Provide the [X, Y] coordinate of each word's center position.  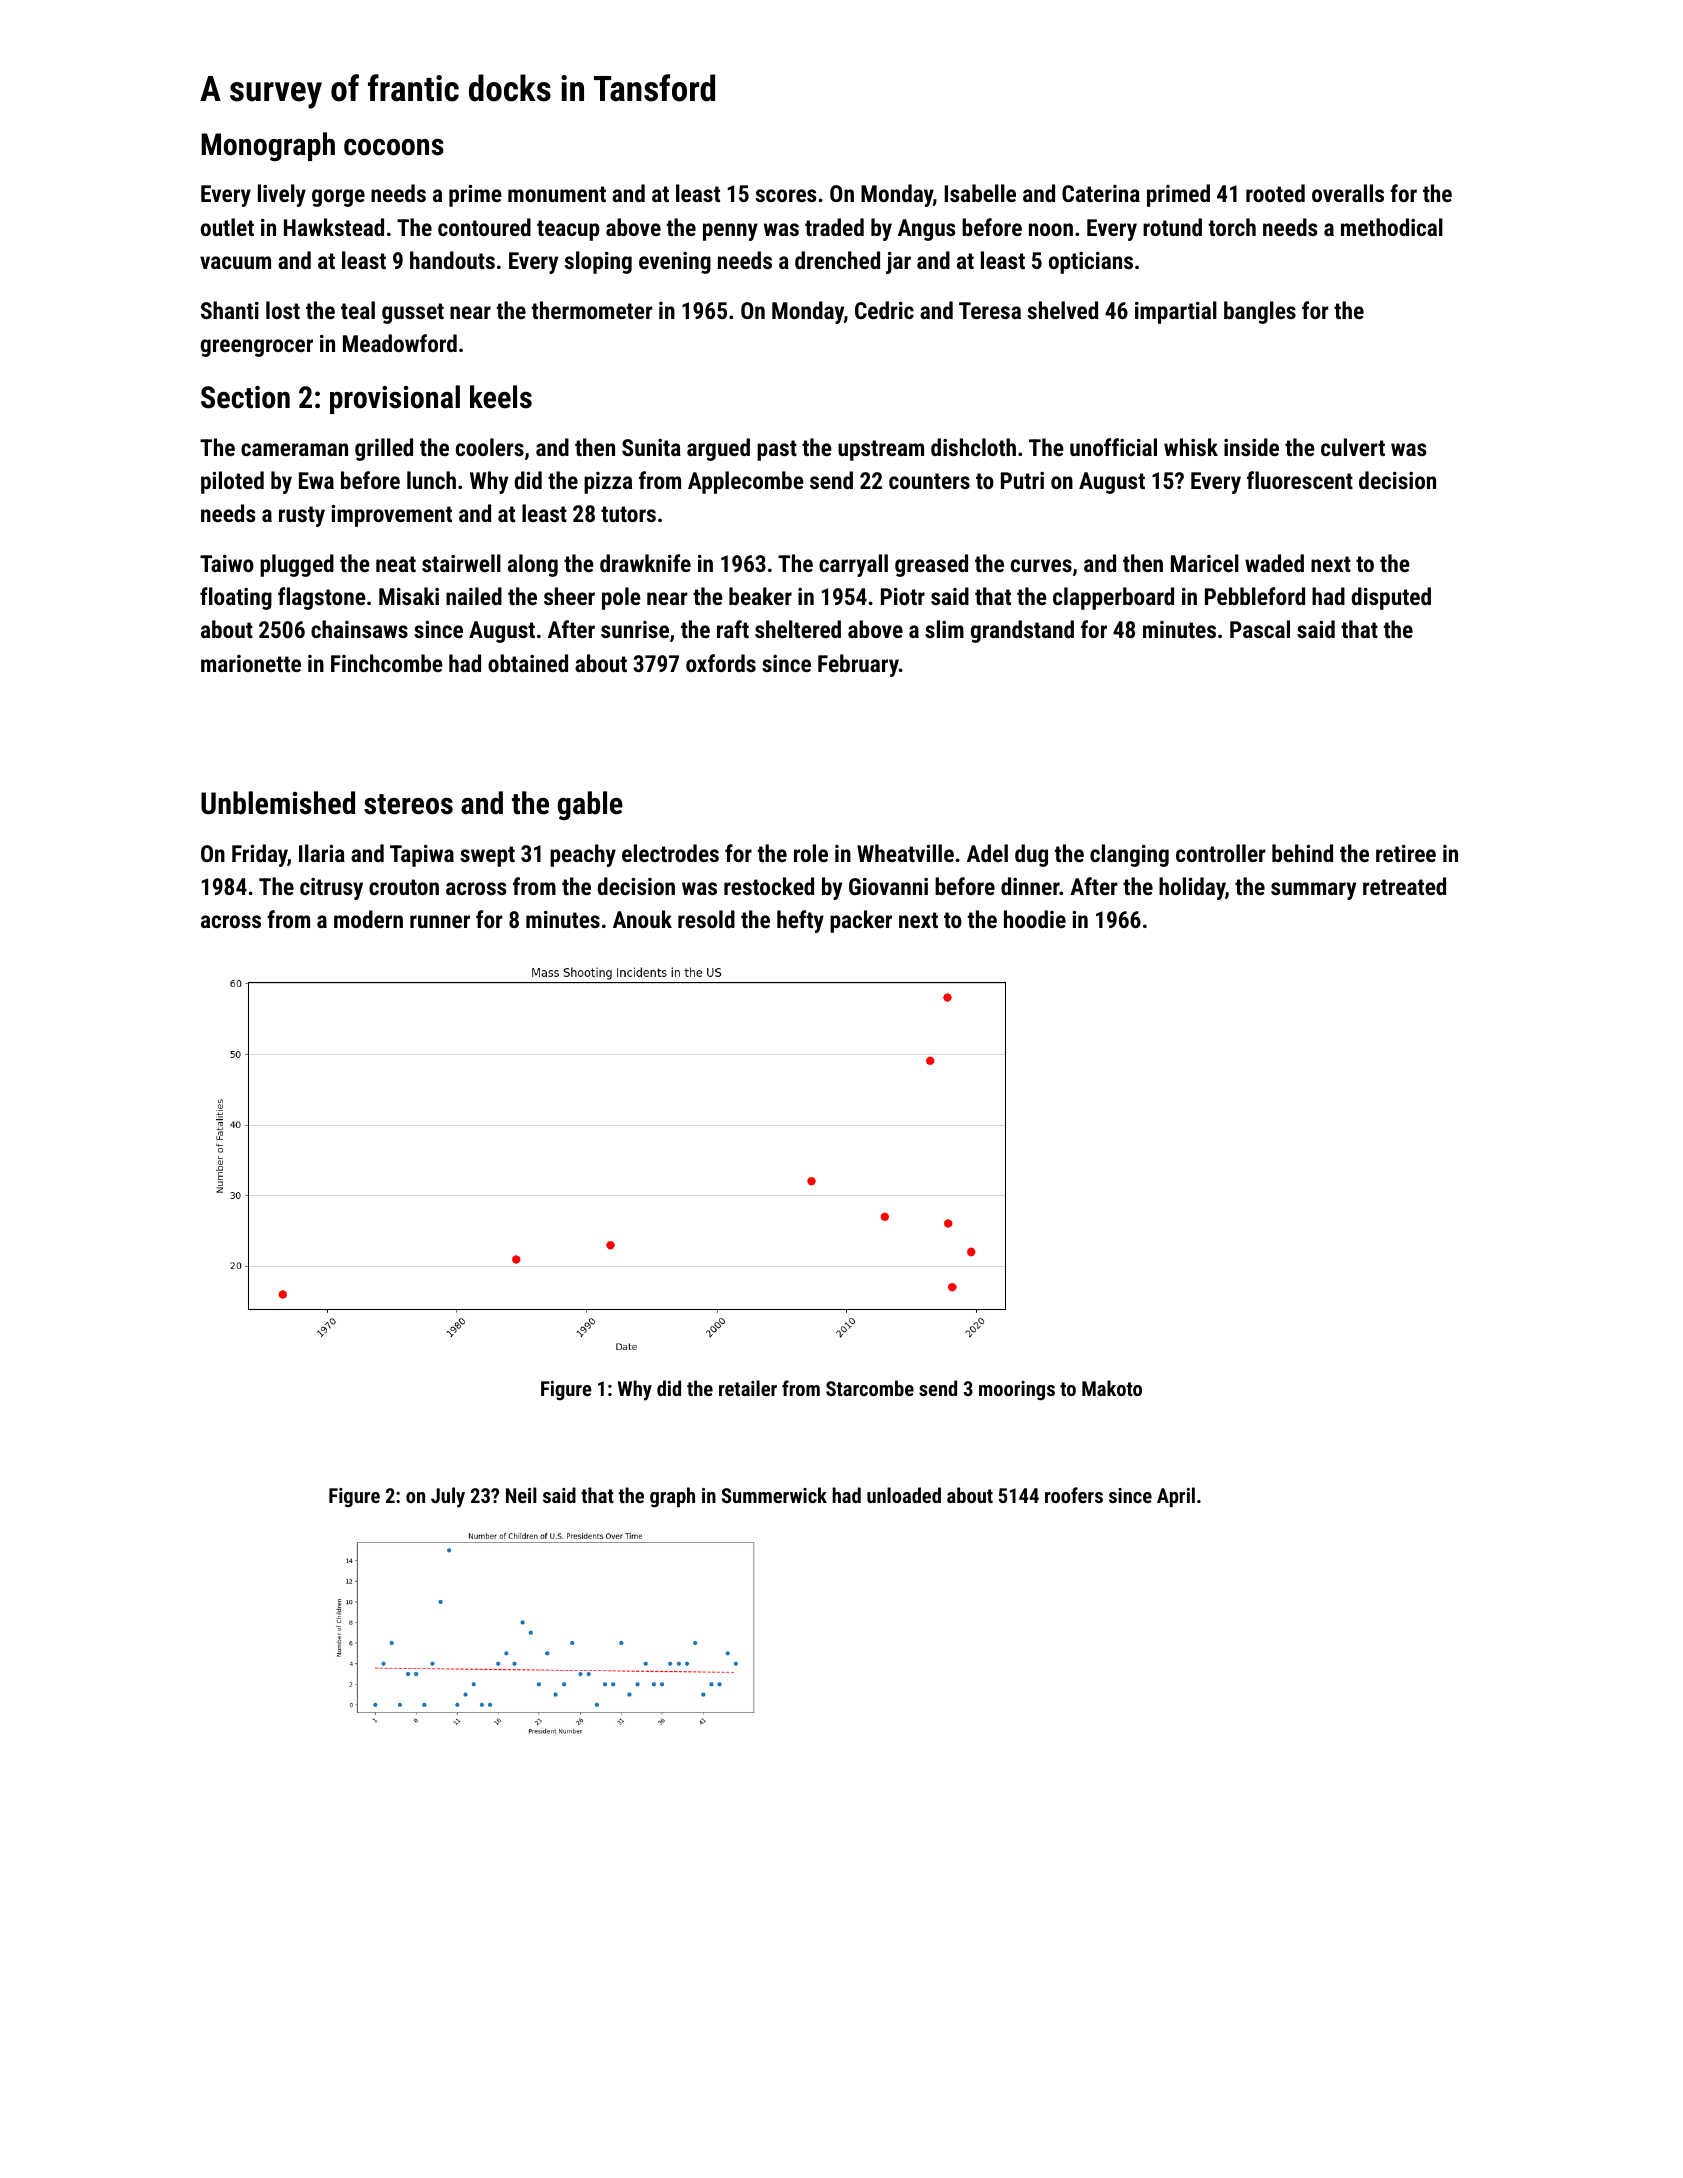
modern [368, 919]
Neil [521, 1495]
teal [358, 310]
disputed [1391, 598]
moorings [1017, 1391]
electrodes [670, 853]
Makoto [1112, 1388]
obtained [528, 663]
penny [730, 232]
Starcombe [870, 1388]
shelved [1063, 310]
